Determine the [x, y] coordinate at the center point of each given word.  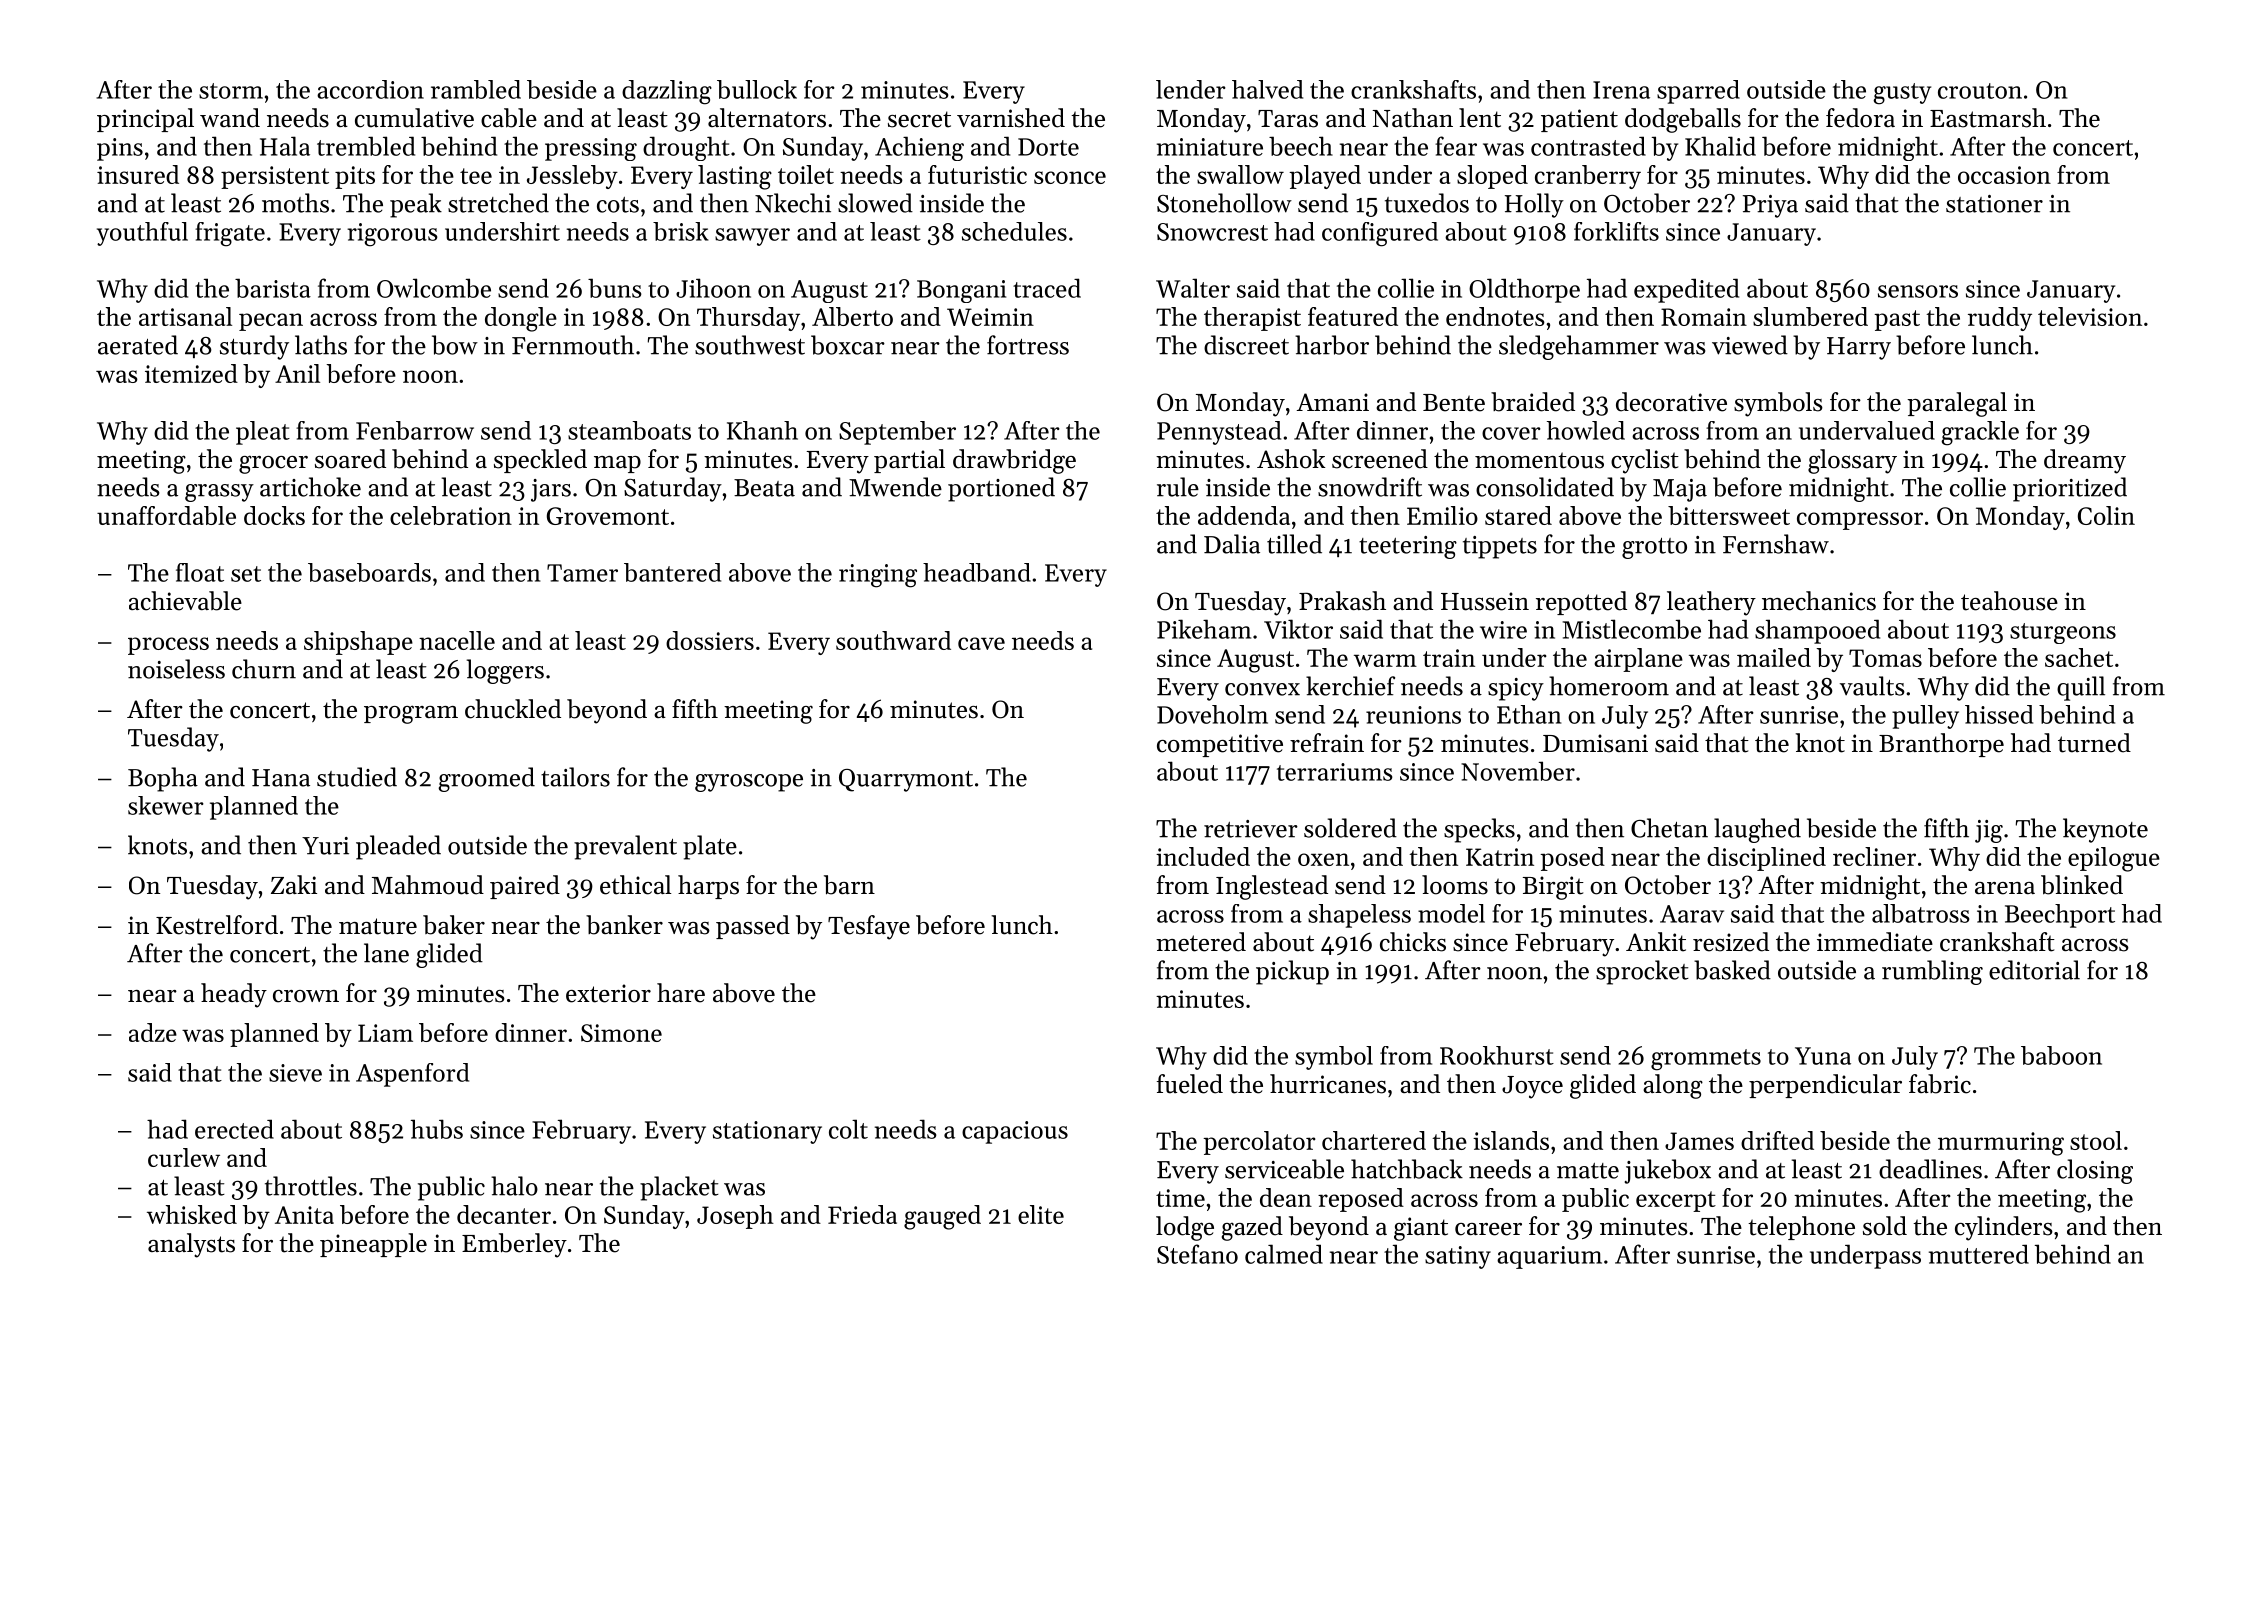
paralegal [1957, 404]
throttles [311, 1186]
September [897, 433]
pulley [1925, 717]
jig [1989, 831]
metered [1201, 942]
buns [615, 288]
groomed [486, 779]
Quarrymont [906, 780]
